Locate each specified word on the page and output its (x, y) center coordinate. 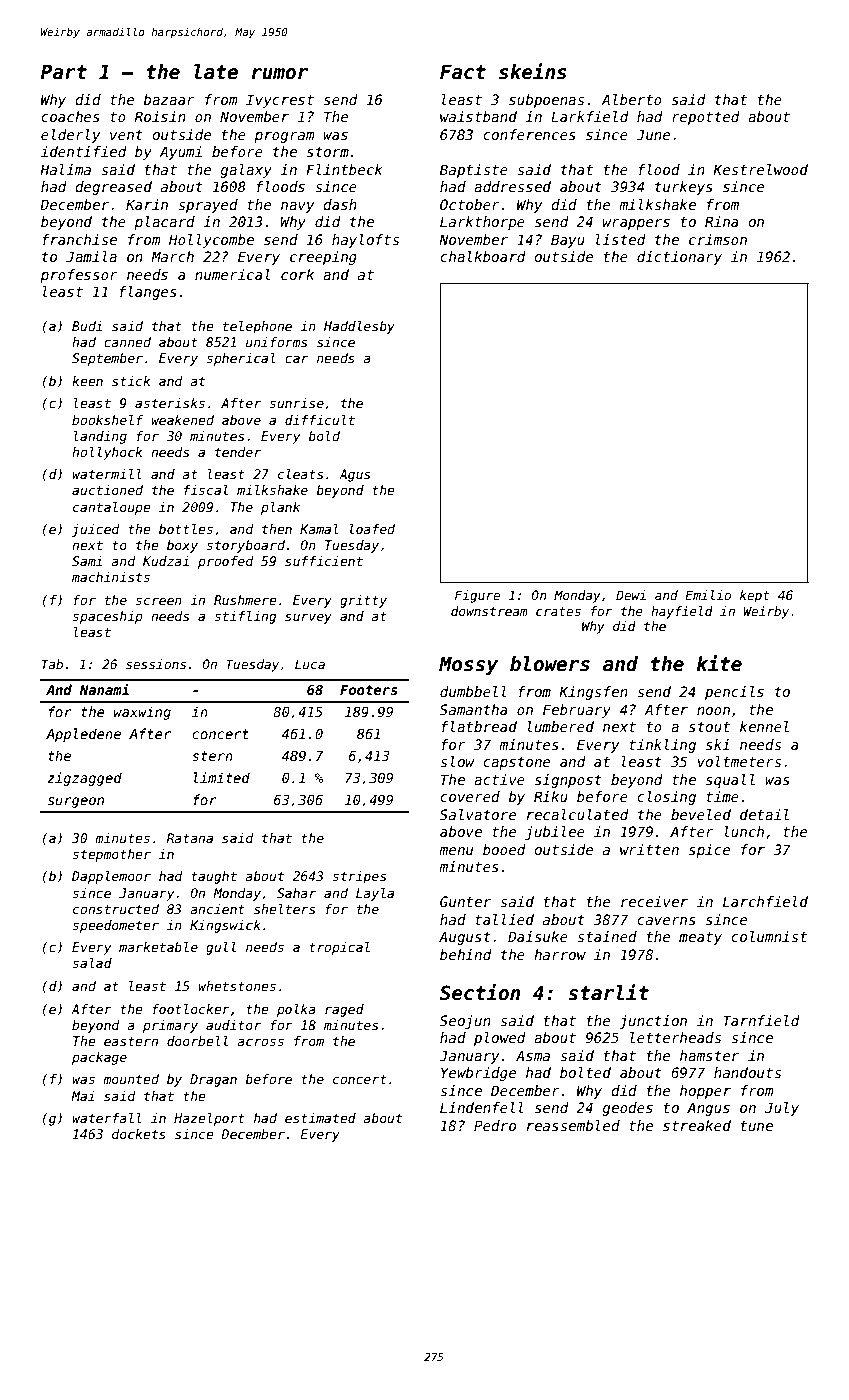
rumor (280, 74)
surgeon (76, 802)
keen (87, 381)
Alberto (631, 99)
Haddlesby (359, 327)
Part (64, 72)
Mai (83, 1096)
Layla (375, 894)
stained (607, 936)
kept (755, 596)
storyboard (246, 546)
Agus (354, 475)
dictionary (679, 258)
